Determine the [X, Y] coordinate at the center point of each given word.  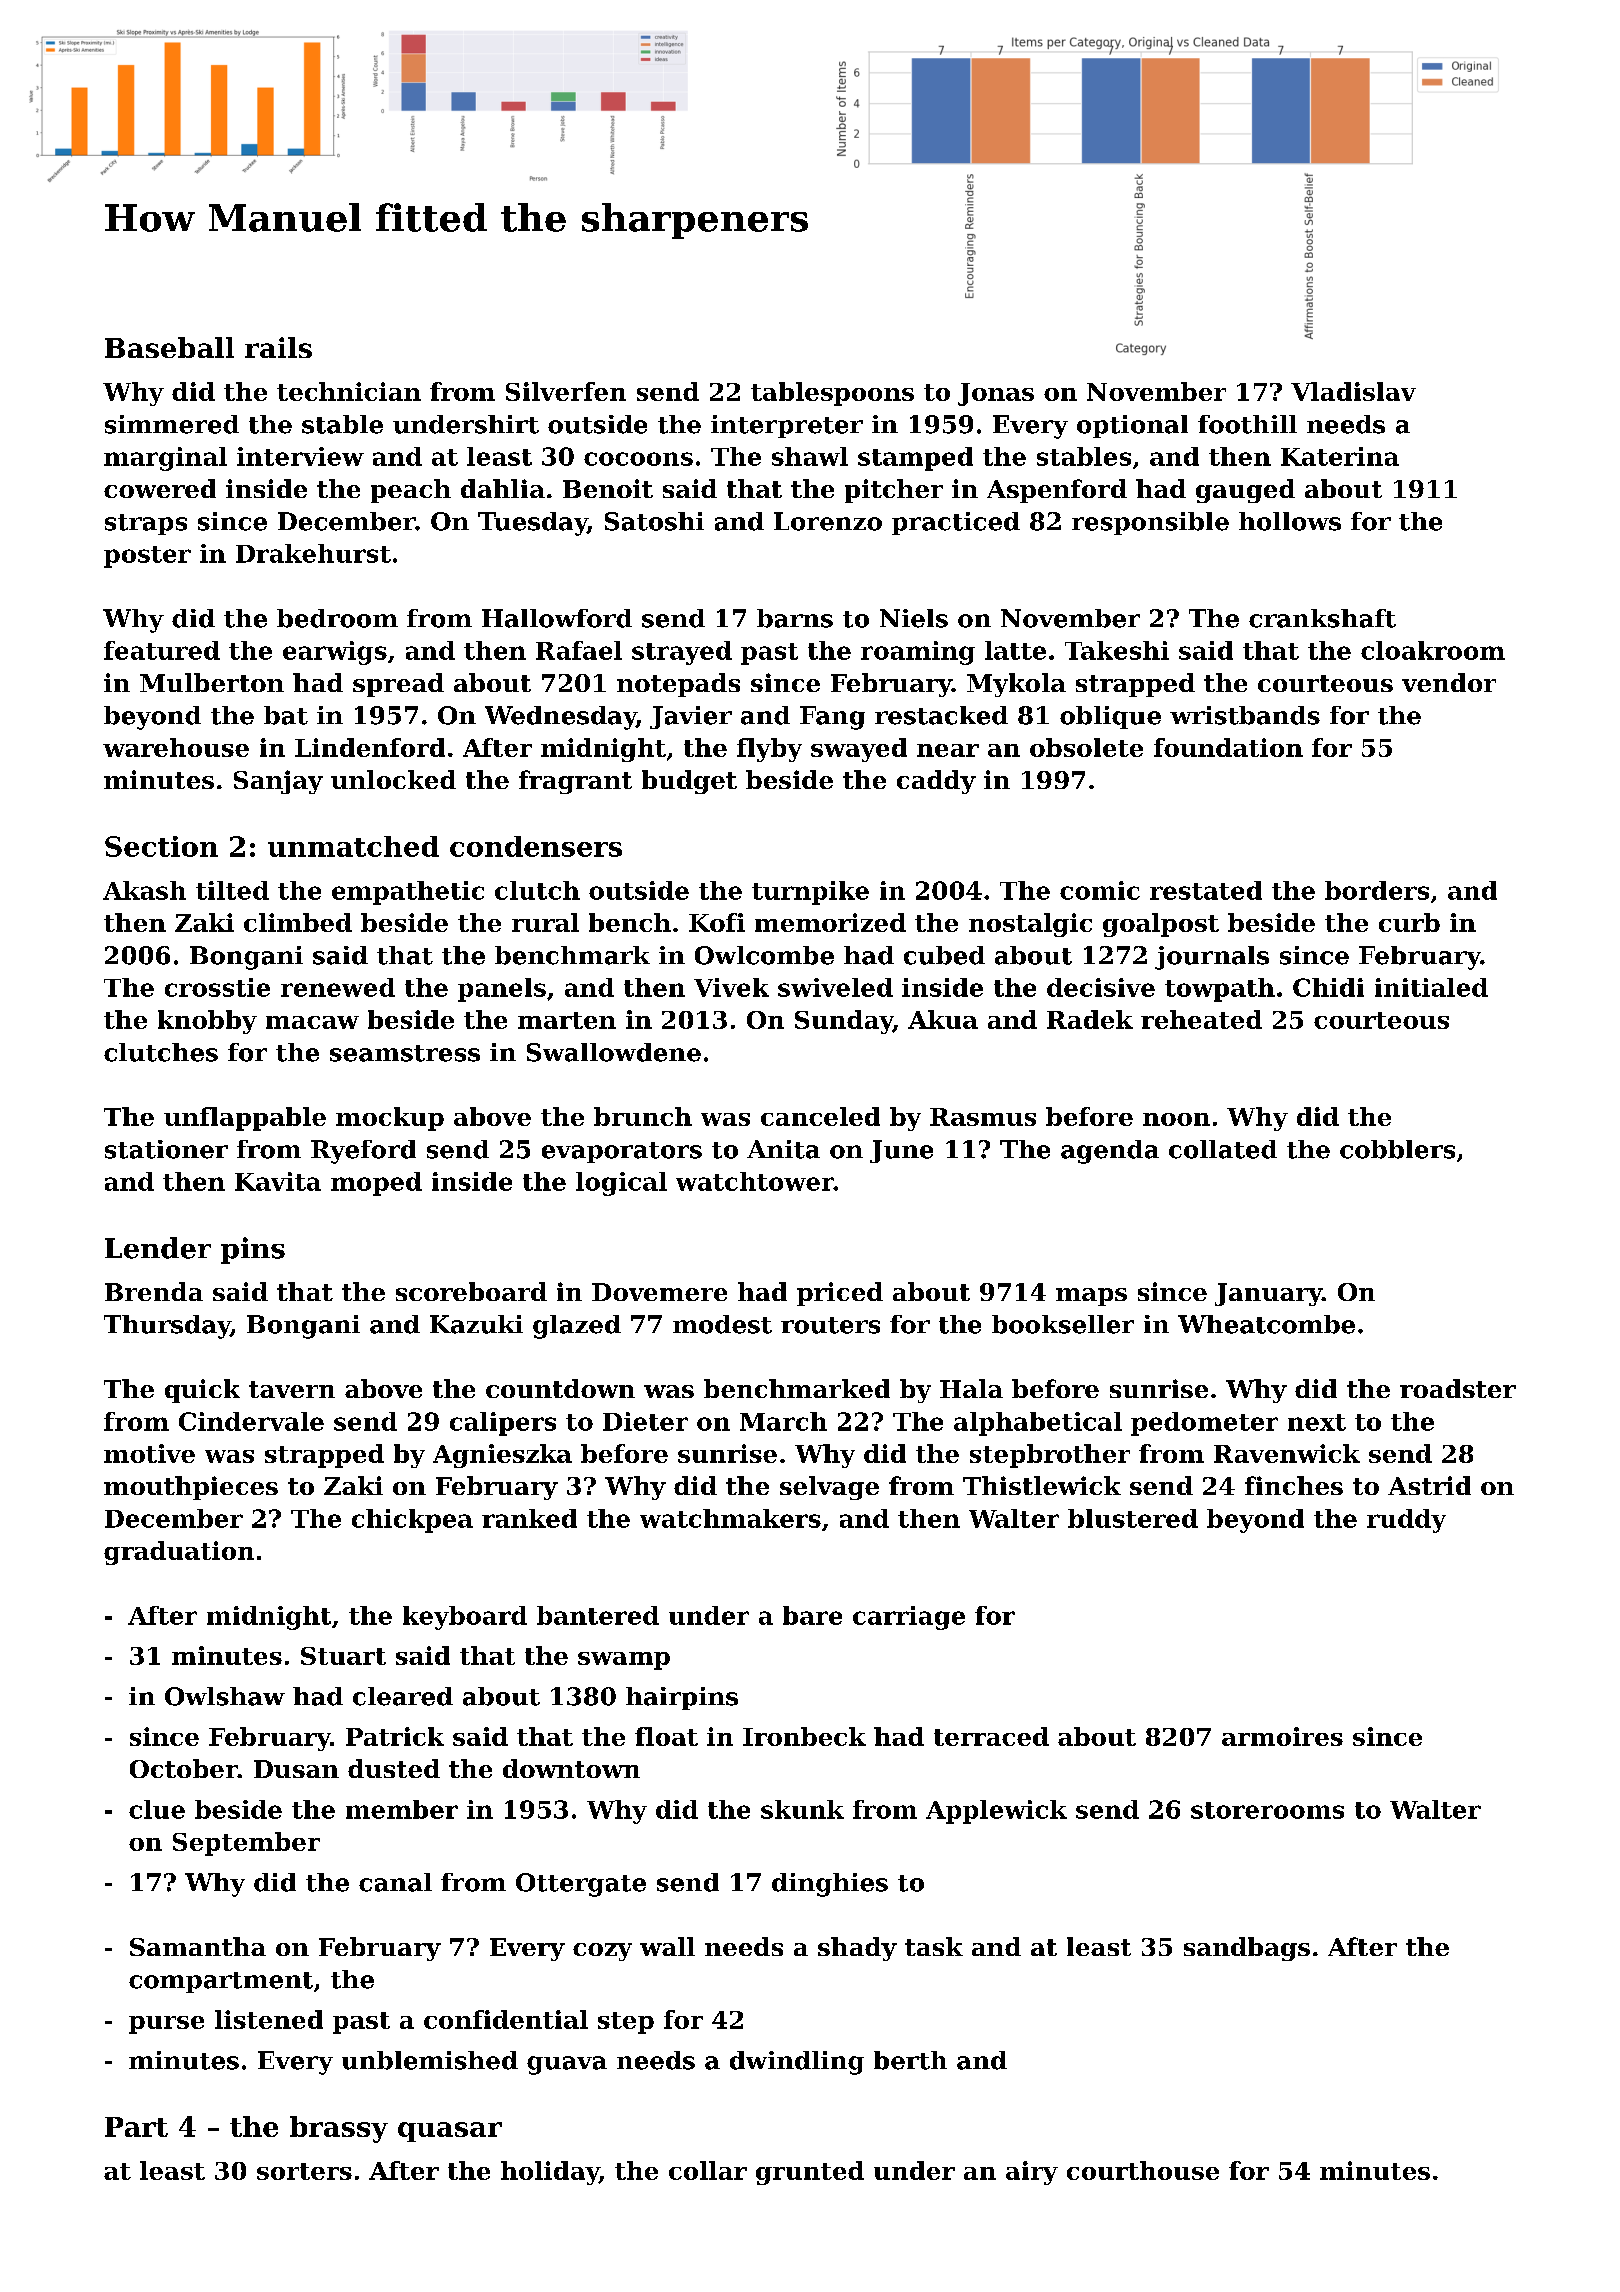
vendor [1449, 682]
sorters [304, 2171]
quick [202, 1391]
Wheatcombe [1266, 1324]
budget [689, 782]
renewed [338, 987]
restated [1206, 890]
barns [795, 618]
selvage [829, 1488]
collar [708, 2170]
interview [300, 456]
